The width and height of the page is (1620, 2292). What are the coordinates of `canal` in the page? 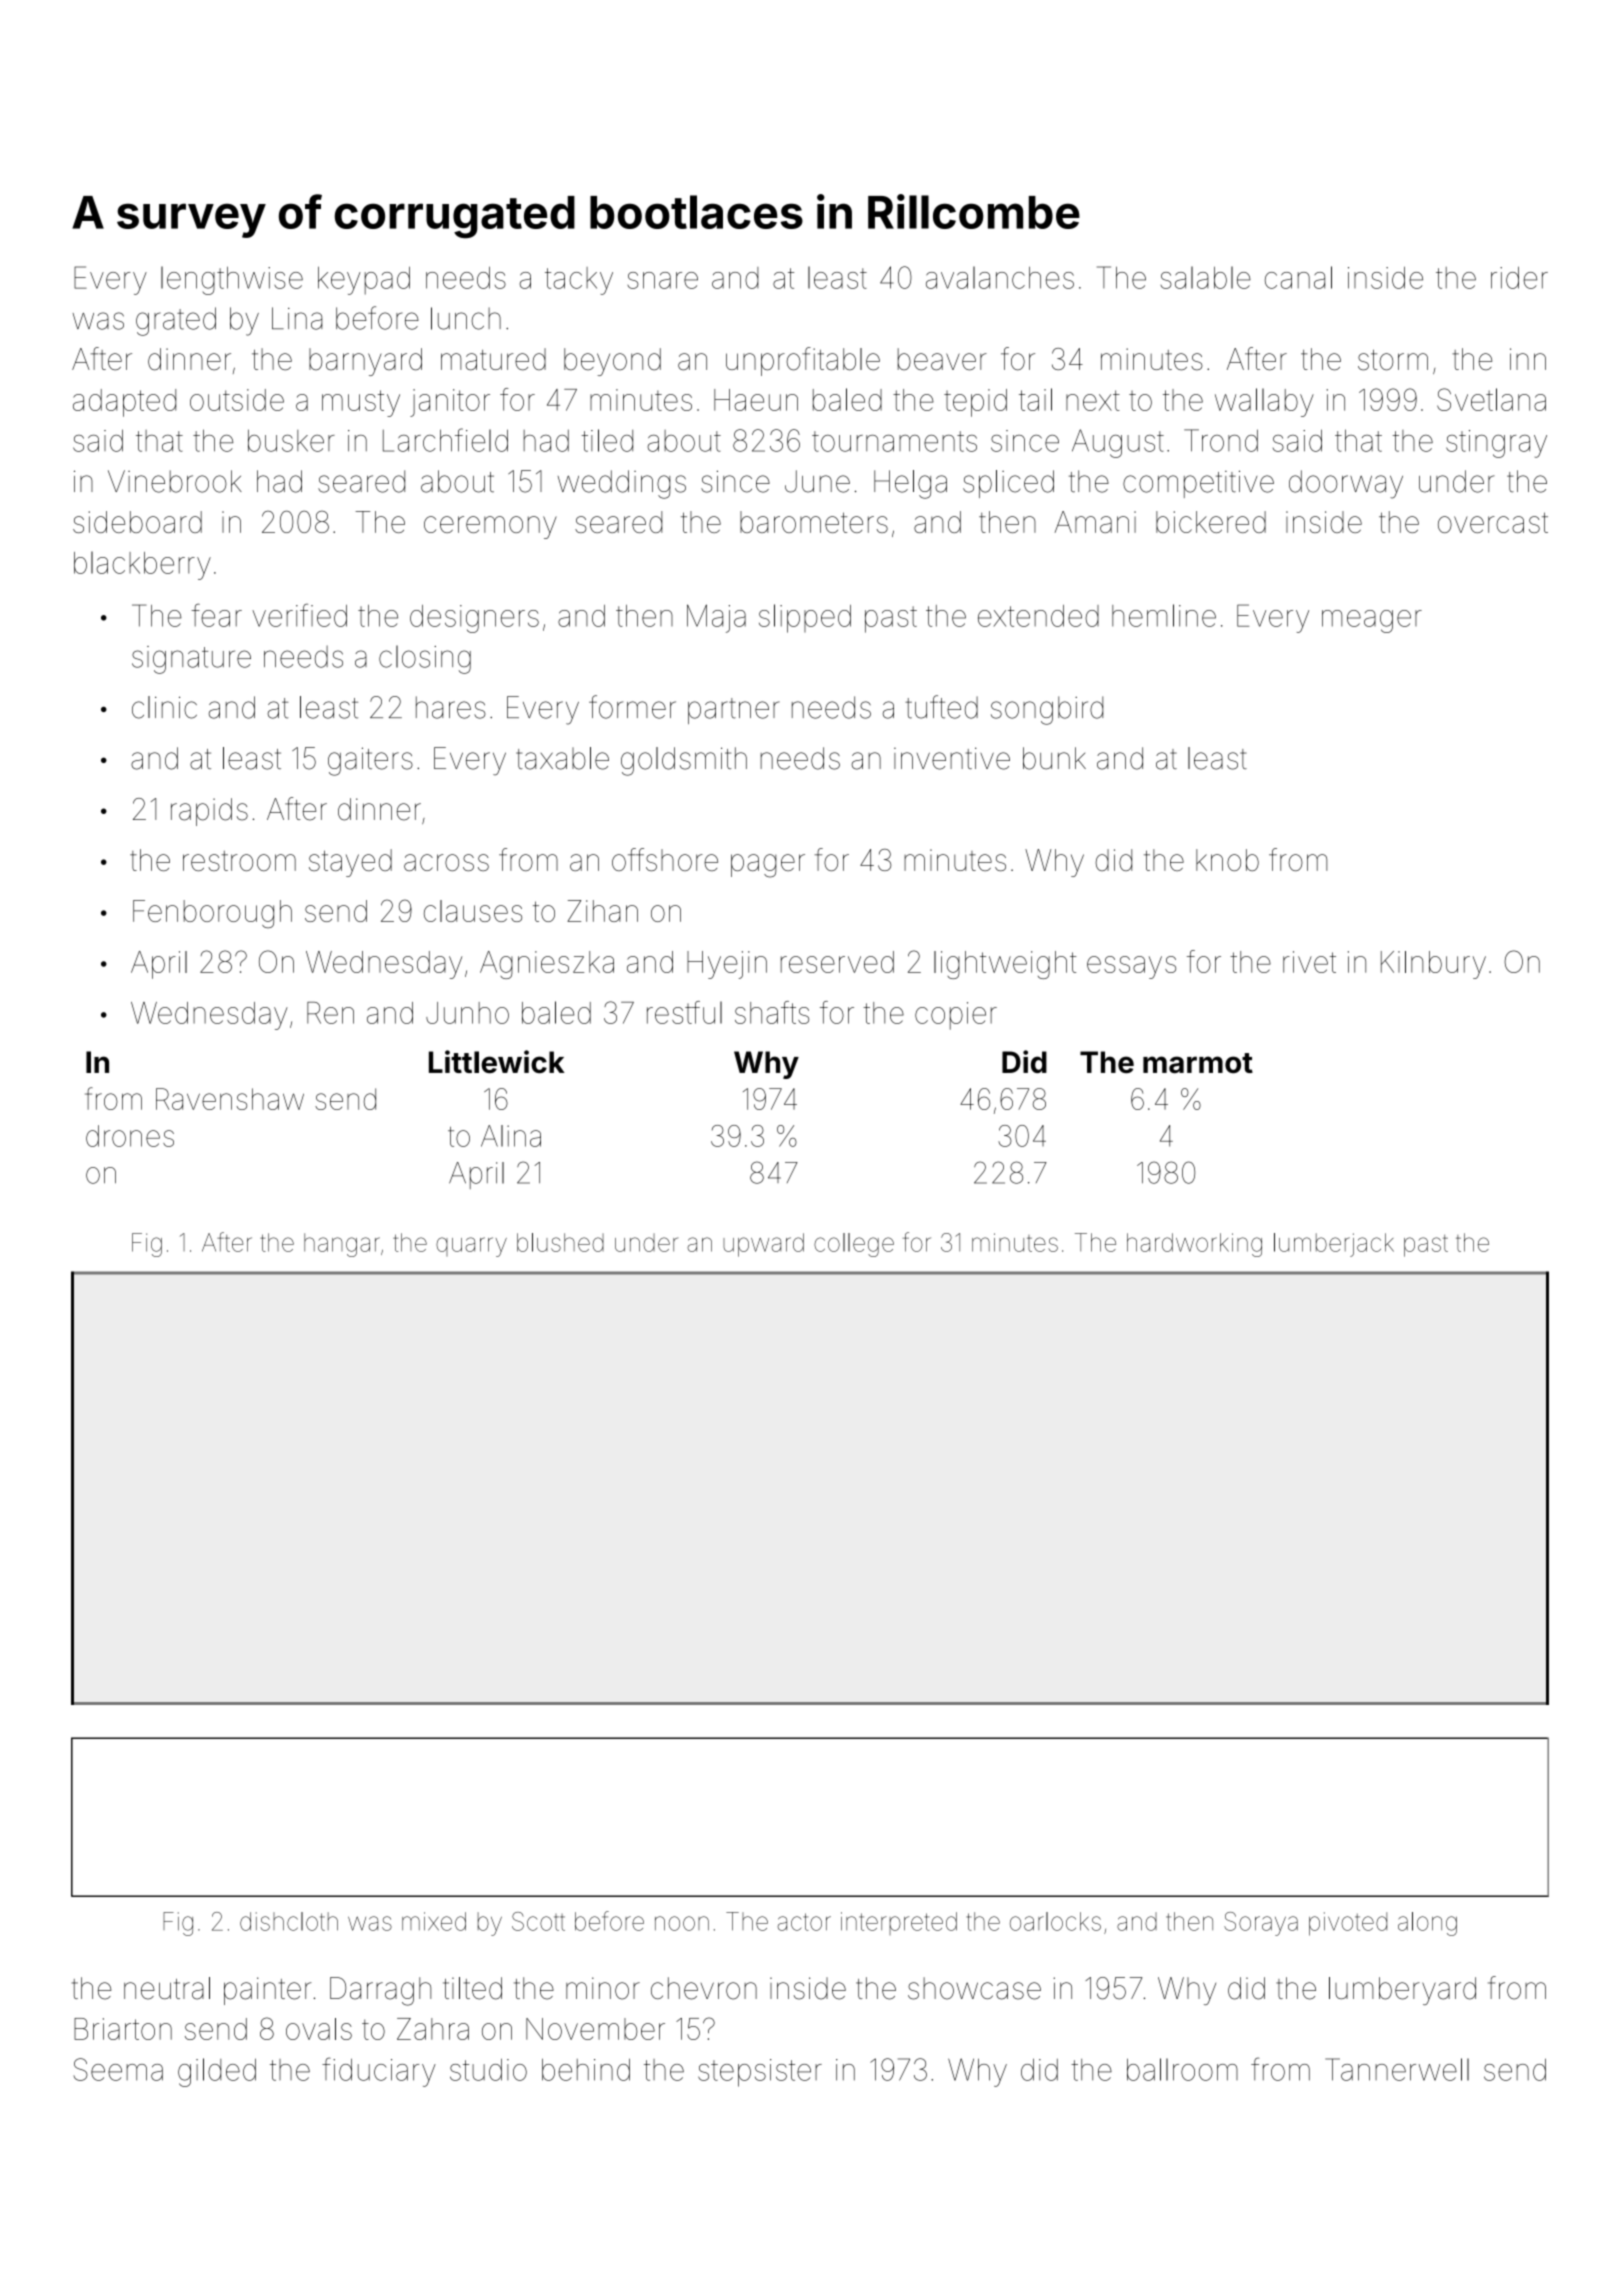 It's located at (1298, 277).
